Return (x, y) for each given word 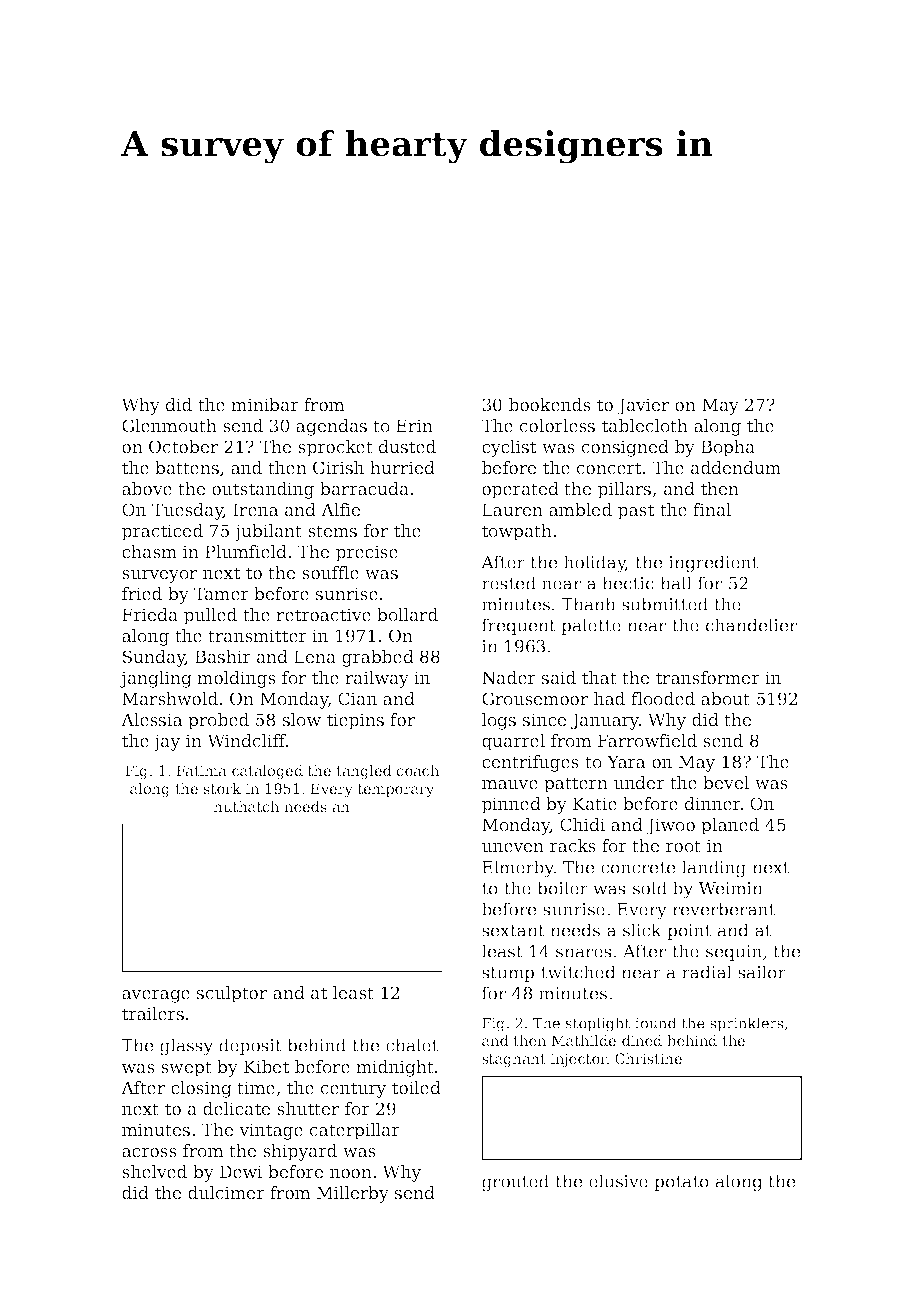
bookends (550, 404)
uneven (513, 847)
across (149, 1152)
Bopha (728, 448)
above (147, 488)
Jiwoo (670, 826)
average (156, 996)
